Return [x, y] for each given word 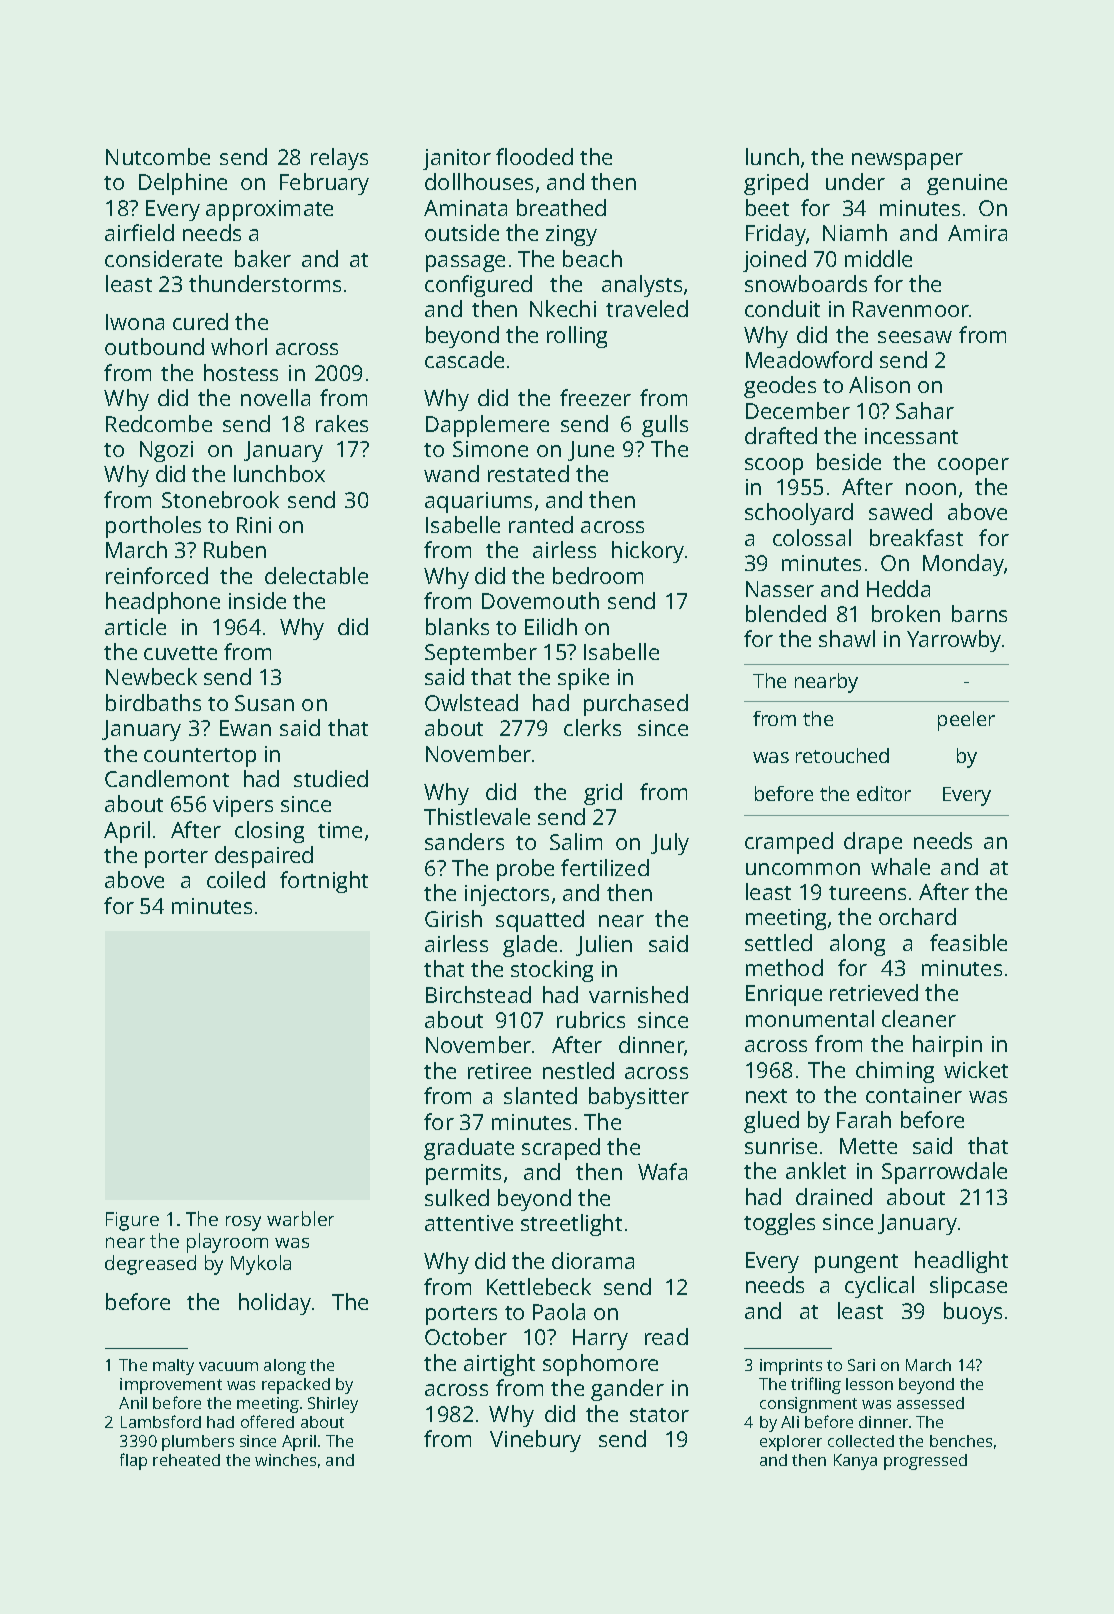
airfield [139, 232]
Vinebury [535, 1441]
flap [133, 1461]
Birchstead [478, 994]
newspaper [907, 161]
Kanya [855, 1462]
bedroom [598, 575]
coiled [236, 879]
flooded [534, 156]
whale [900, 866]
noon [931, 489]
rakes [342, 423]
